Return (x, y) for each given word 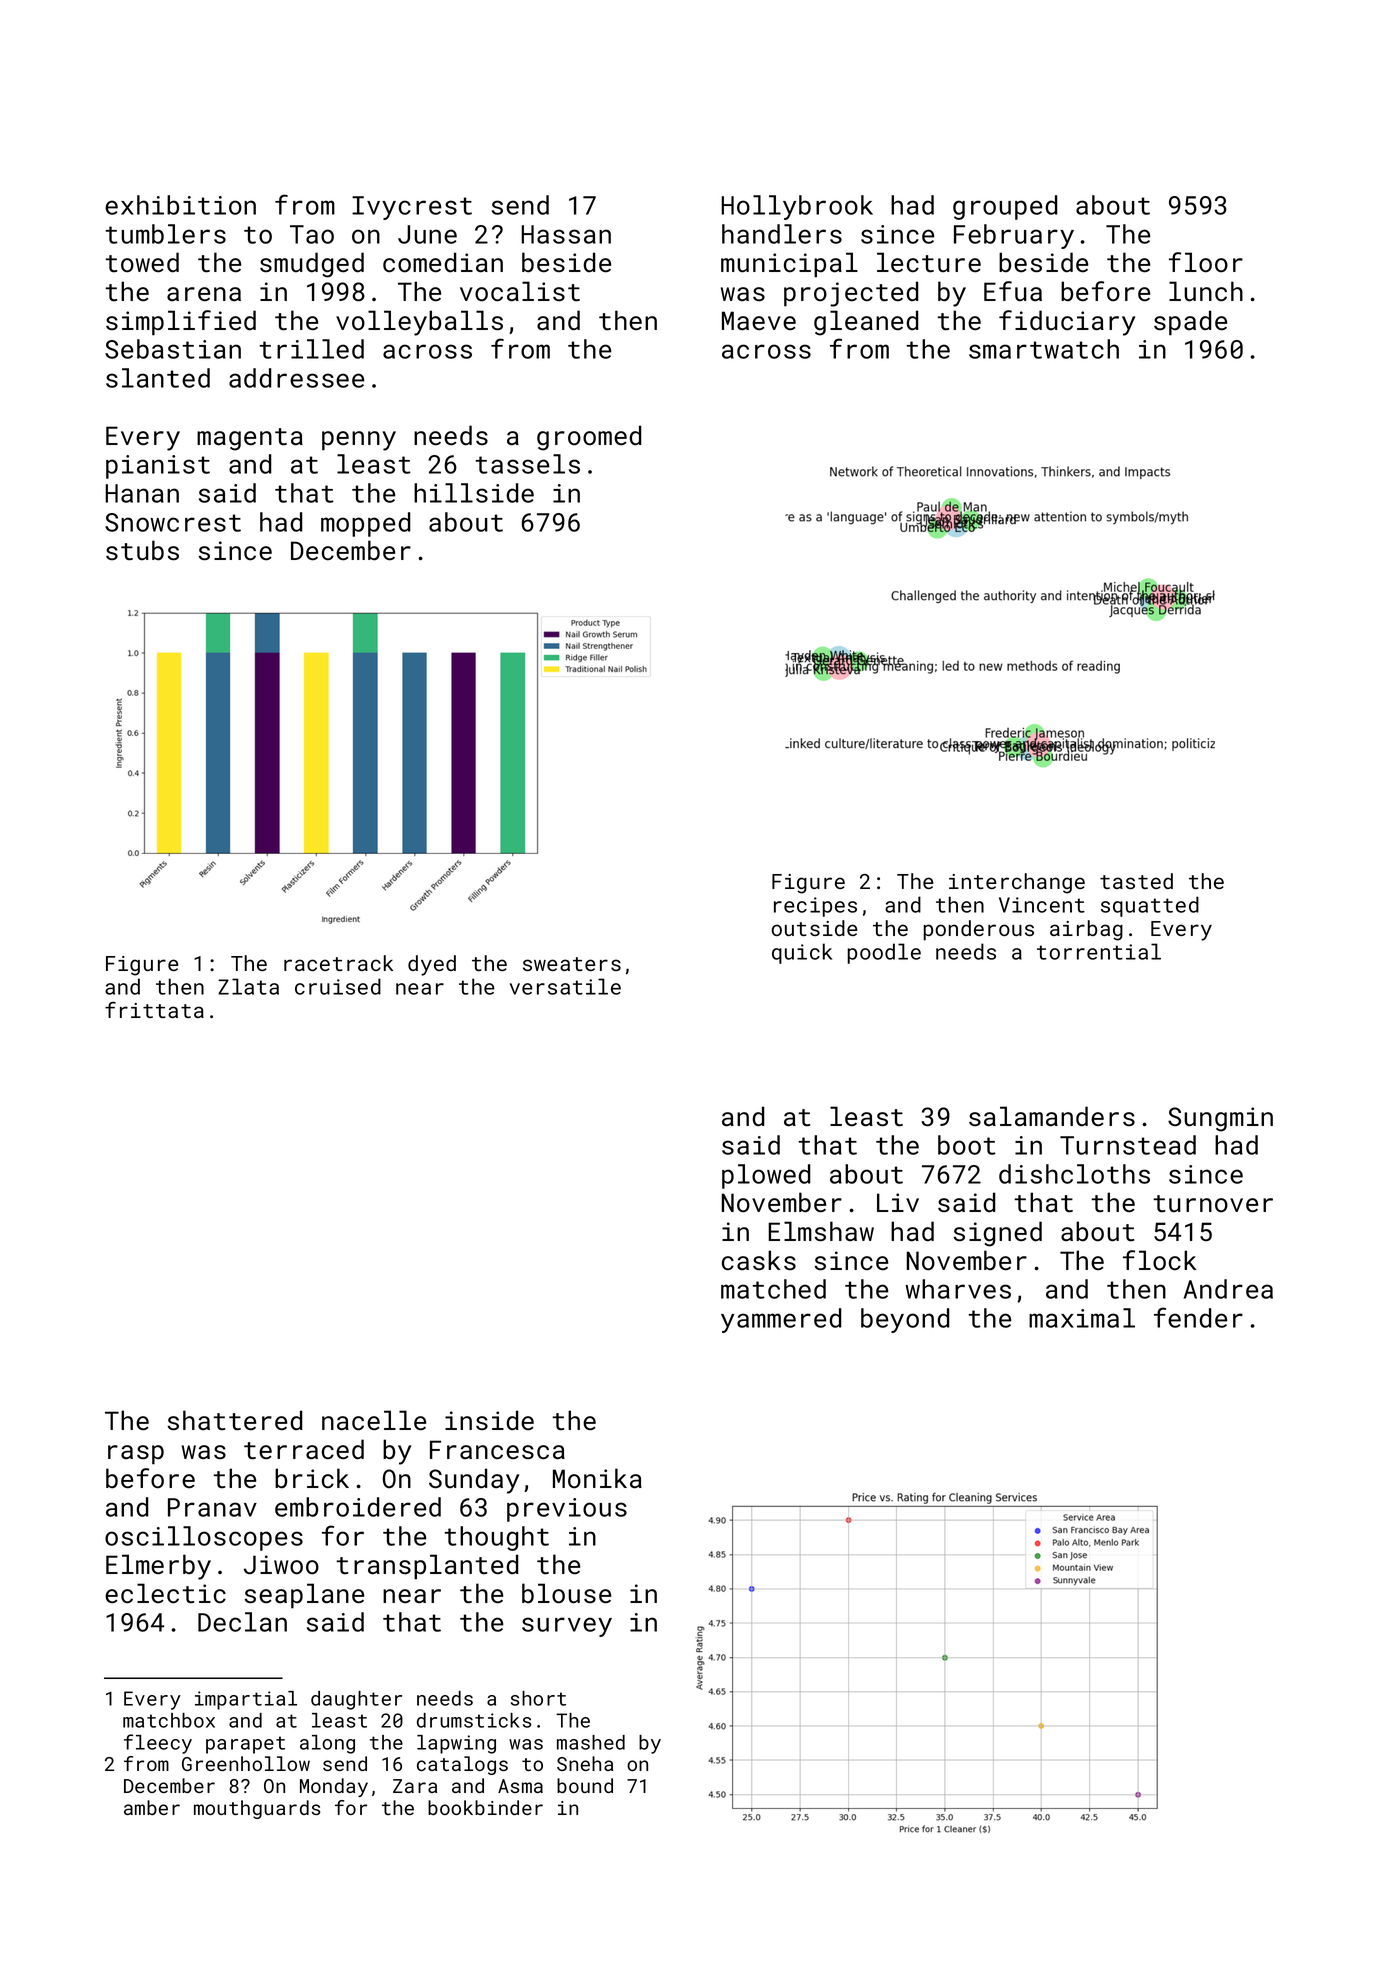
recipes (815, 907)
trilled (311, 349)
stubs (142, 550)
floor (1206, 262)
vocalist (520, 291)
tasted (1136, 881)
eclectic (165, 1593)
